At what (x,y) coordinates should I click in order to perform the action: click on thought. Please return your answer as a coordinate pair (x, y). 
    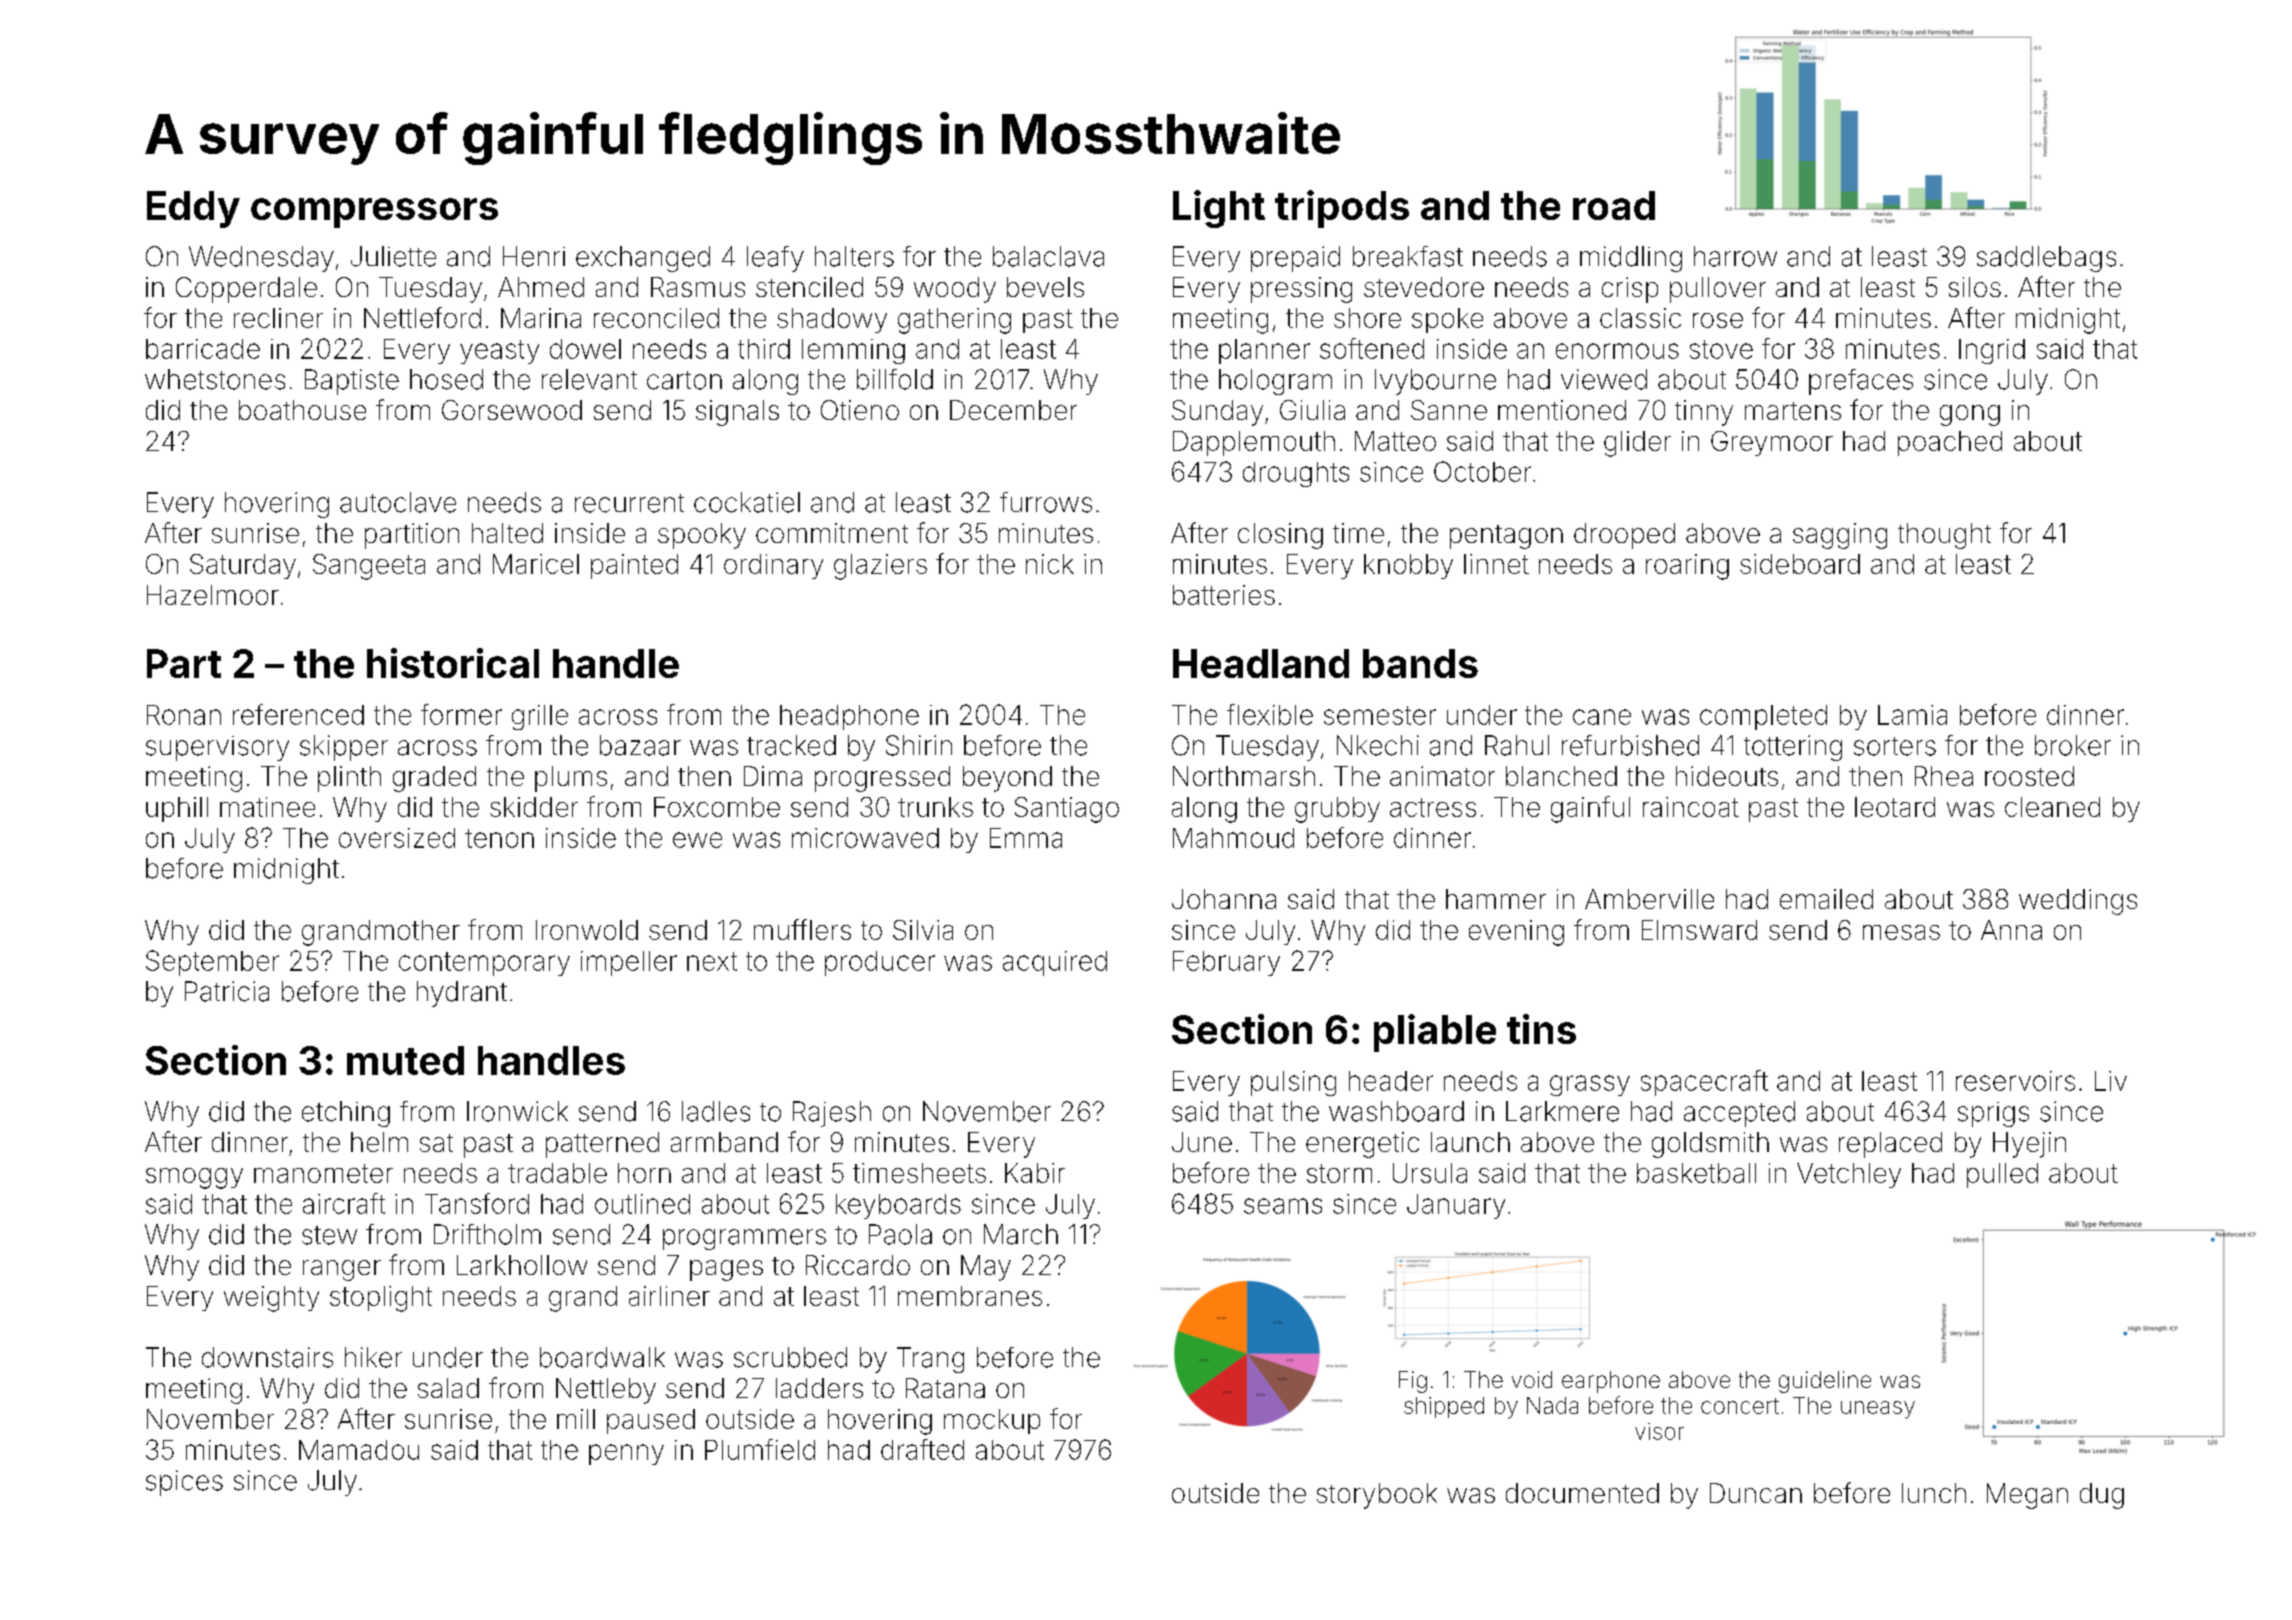
    Looking at the image, I should click on (1944, 536).
